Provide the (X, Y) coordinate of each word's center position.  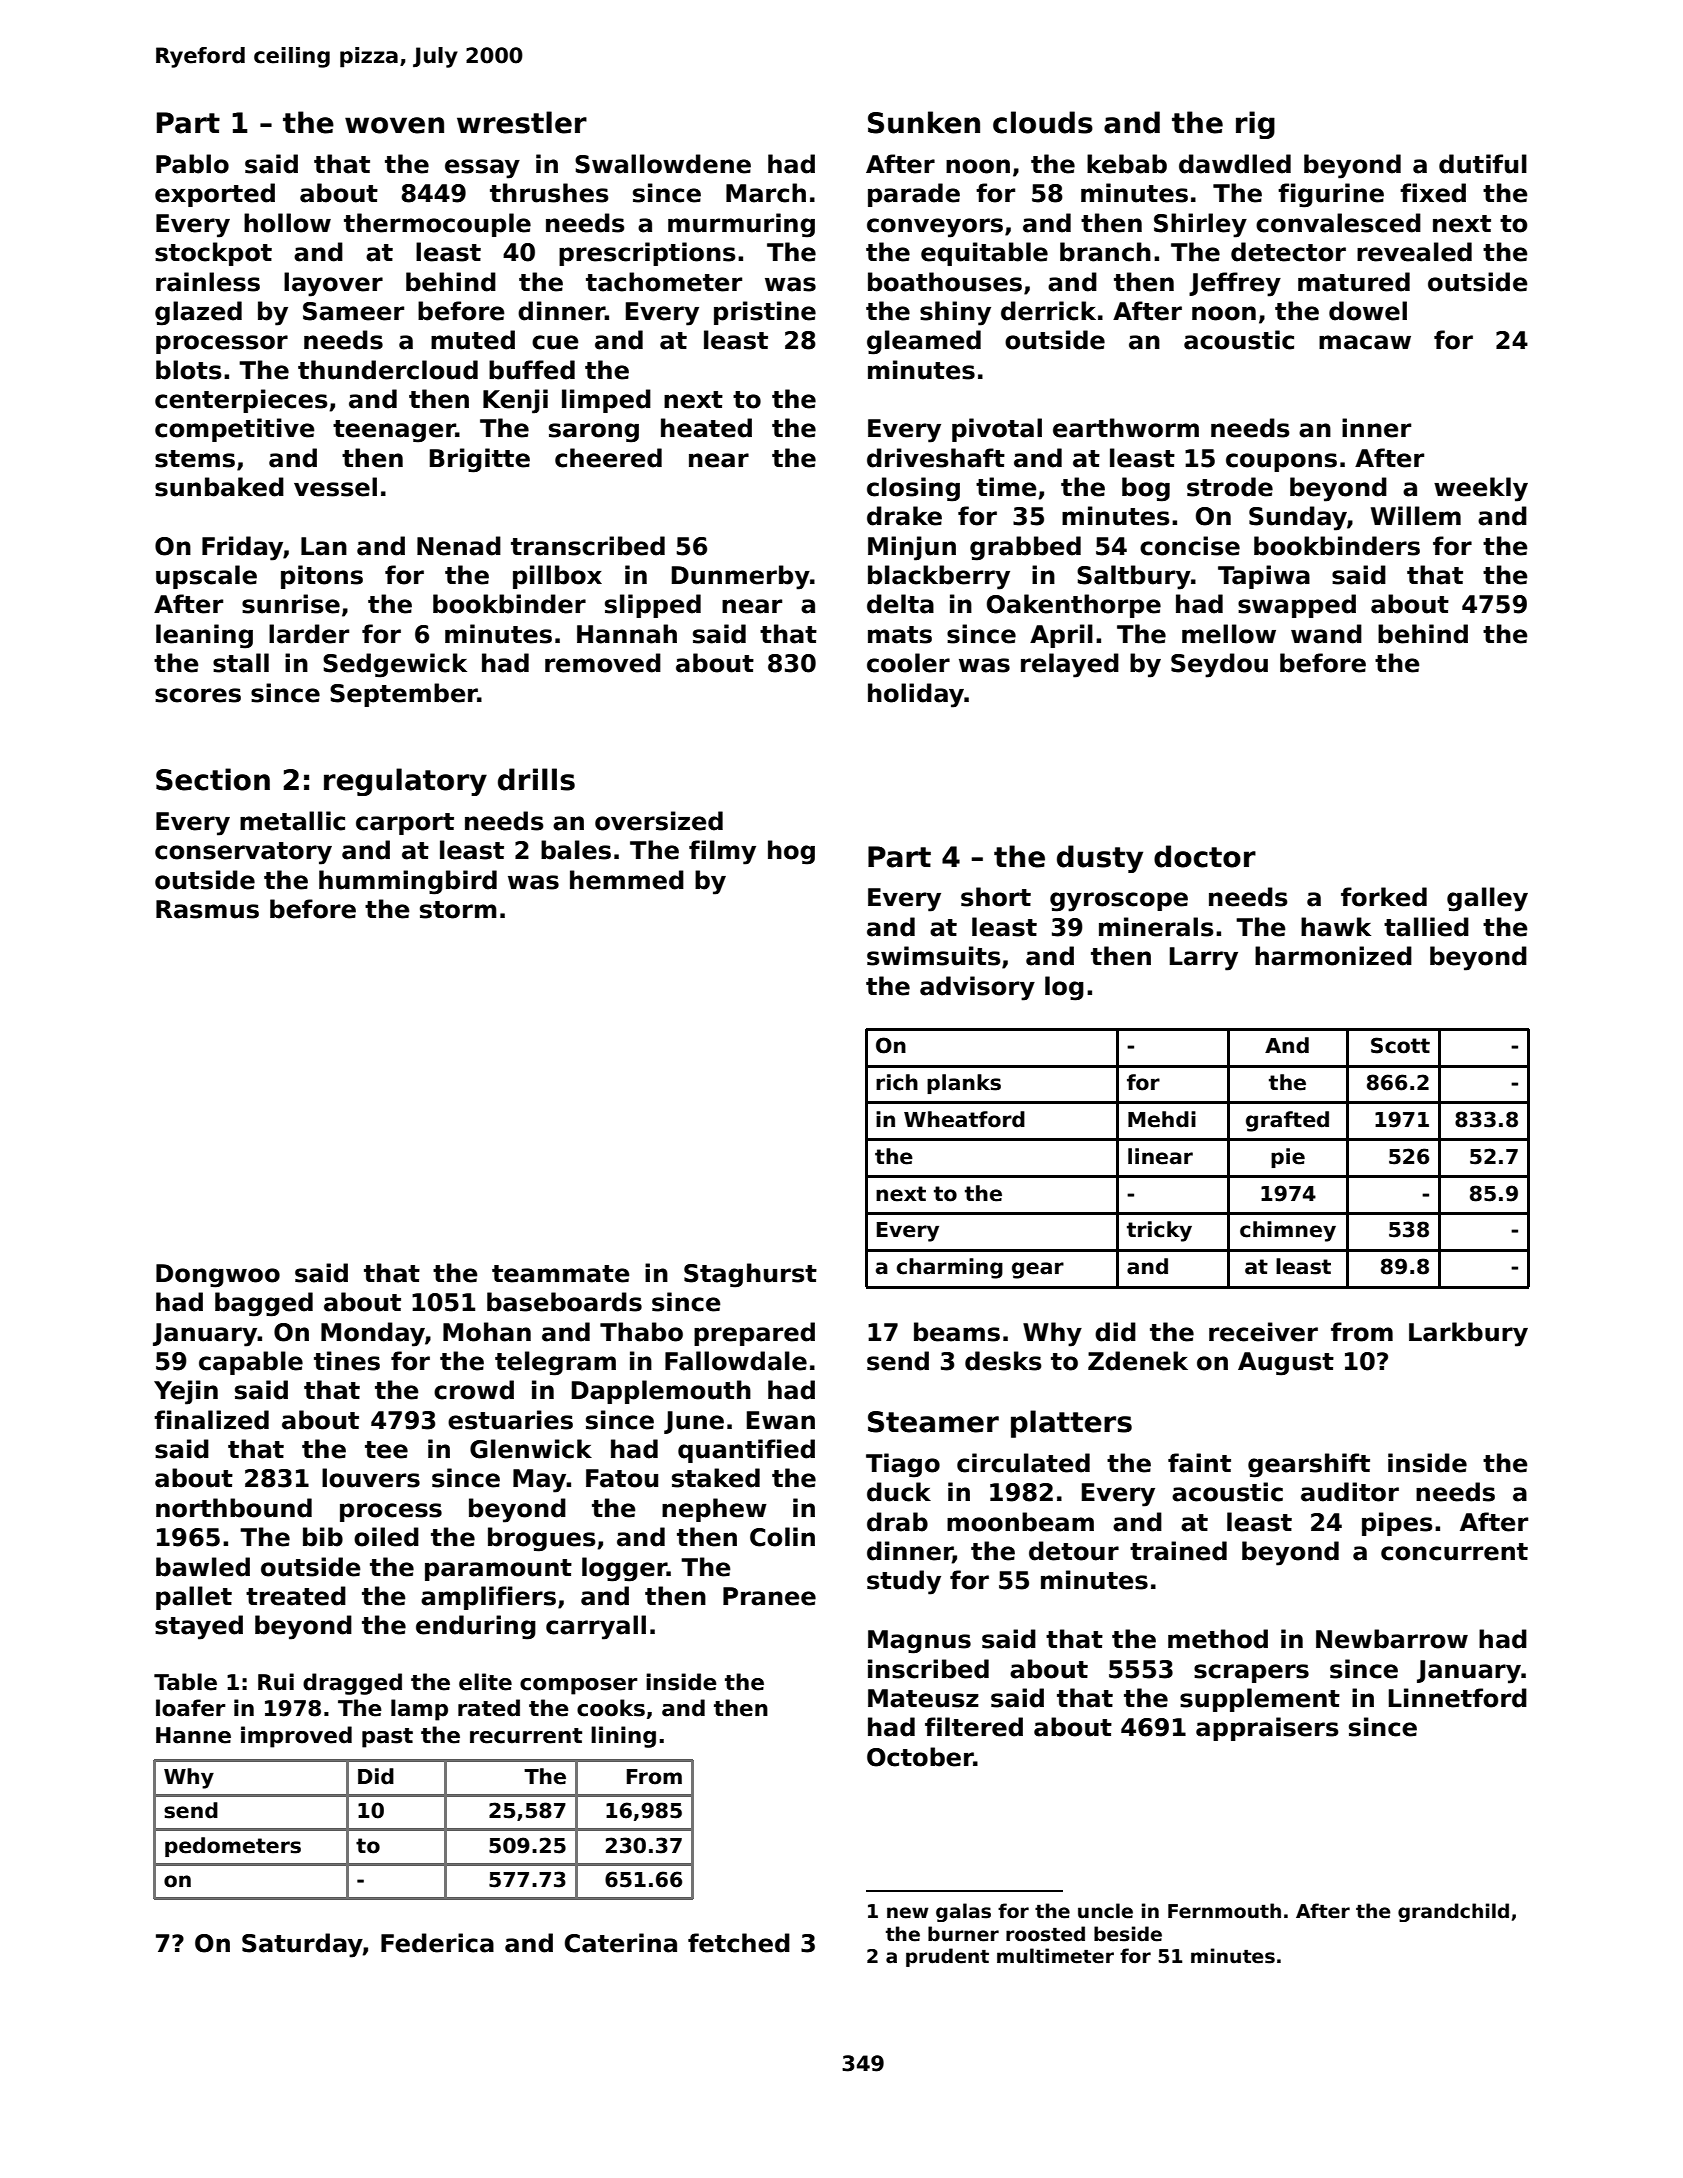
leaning (204, 636)
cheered (608, 458)
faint (1199, 1463)
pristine (765, 313)
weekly (1481, 489)
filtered (974, 1727)
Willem (1416, 516)
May (540, 1481)
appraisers (1267, 1729)
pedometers (233, 1847)
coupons (1281, 462)
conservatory (243, 853)
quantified (746, 1451)
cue (555, 342)
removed (603, 663)
